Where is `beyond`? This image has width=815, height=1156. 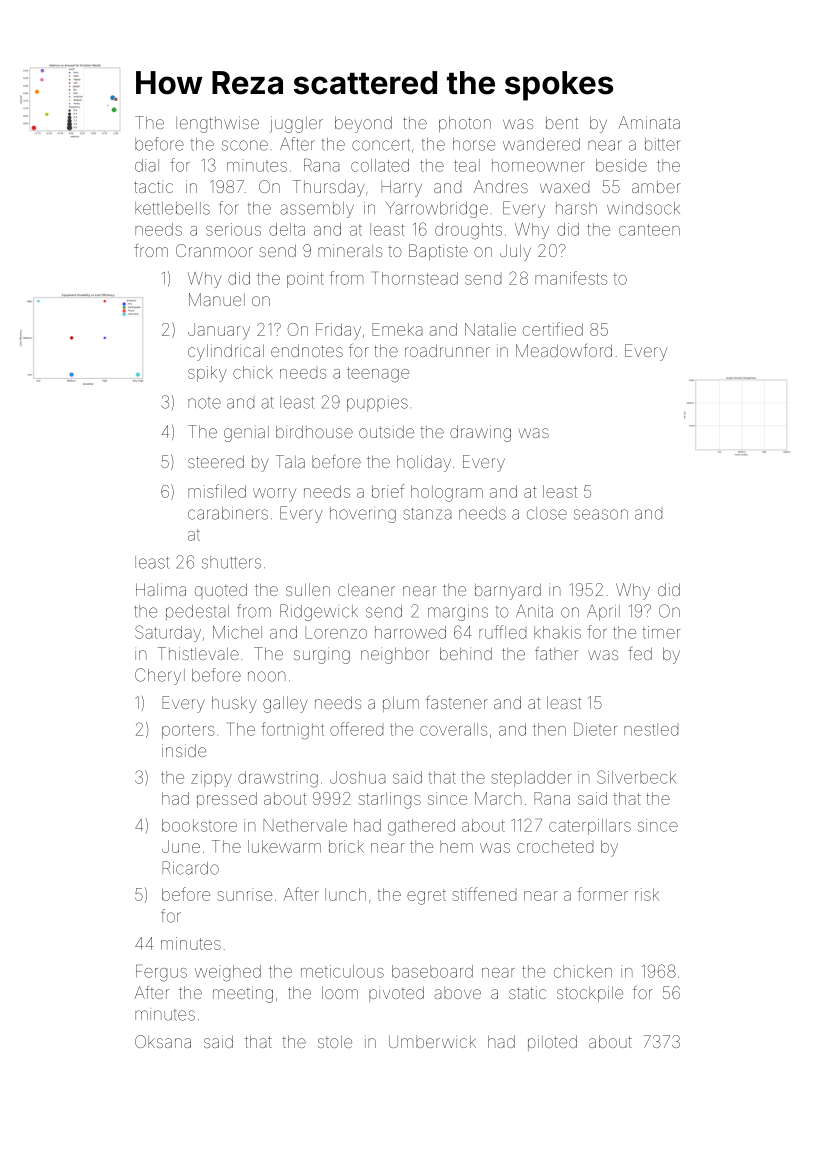 beyond is located at coordinates (363, 124).
